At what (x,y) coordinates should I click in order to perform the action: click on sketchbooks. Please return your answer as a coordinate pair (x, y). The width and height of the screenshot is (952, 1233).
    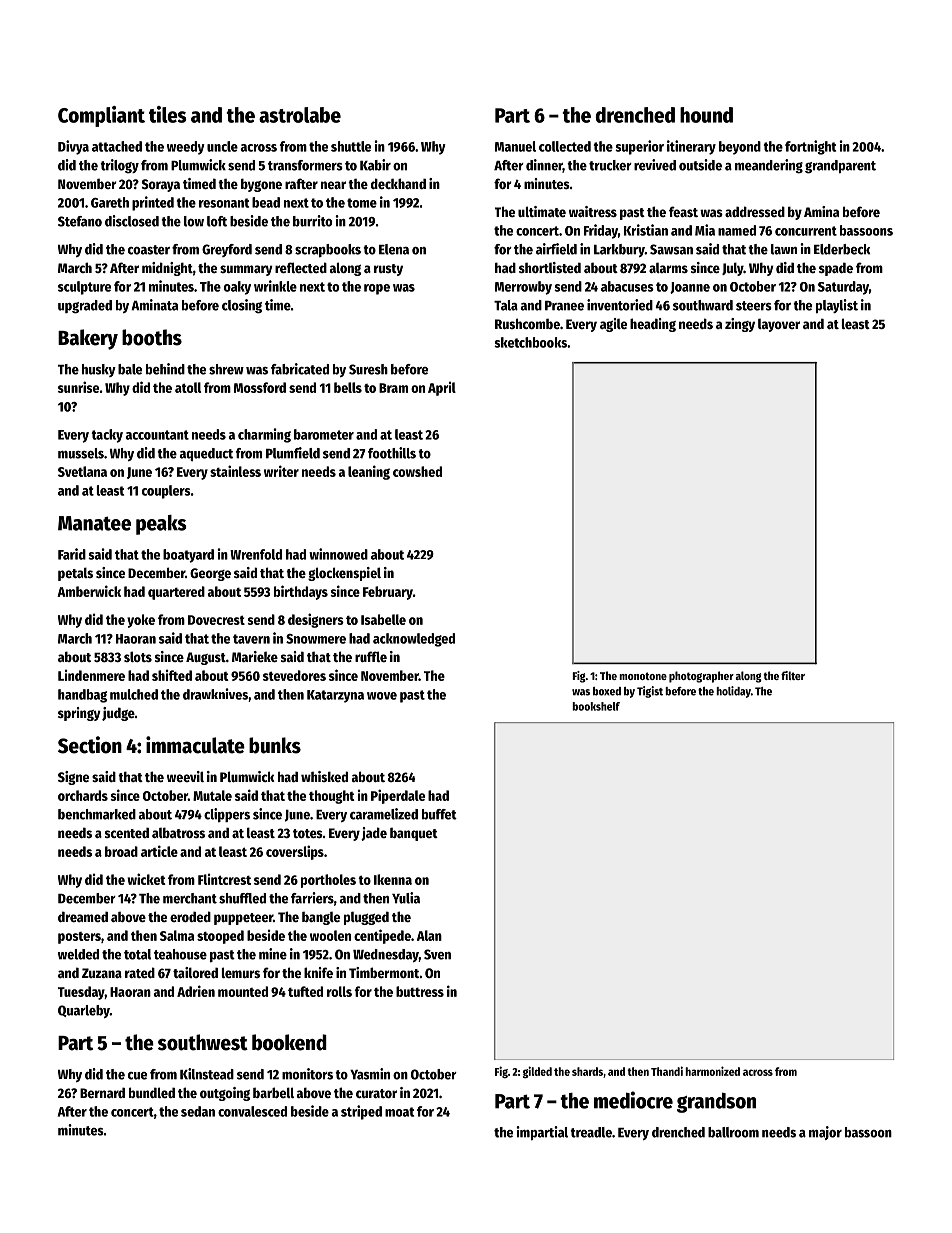
    Looking at the image, I should click on (530, 342).
